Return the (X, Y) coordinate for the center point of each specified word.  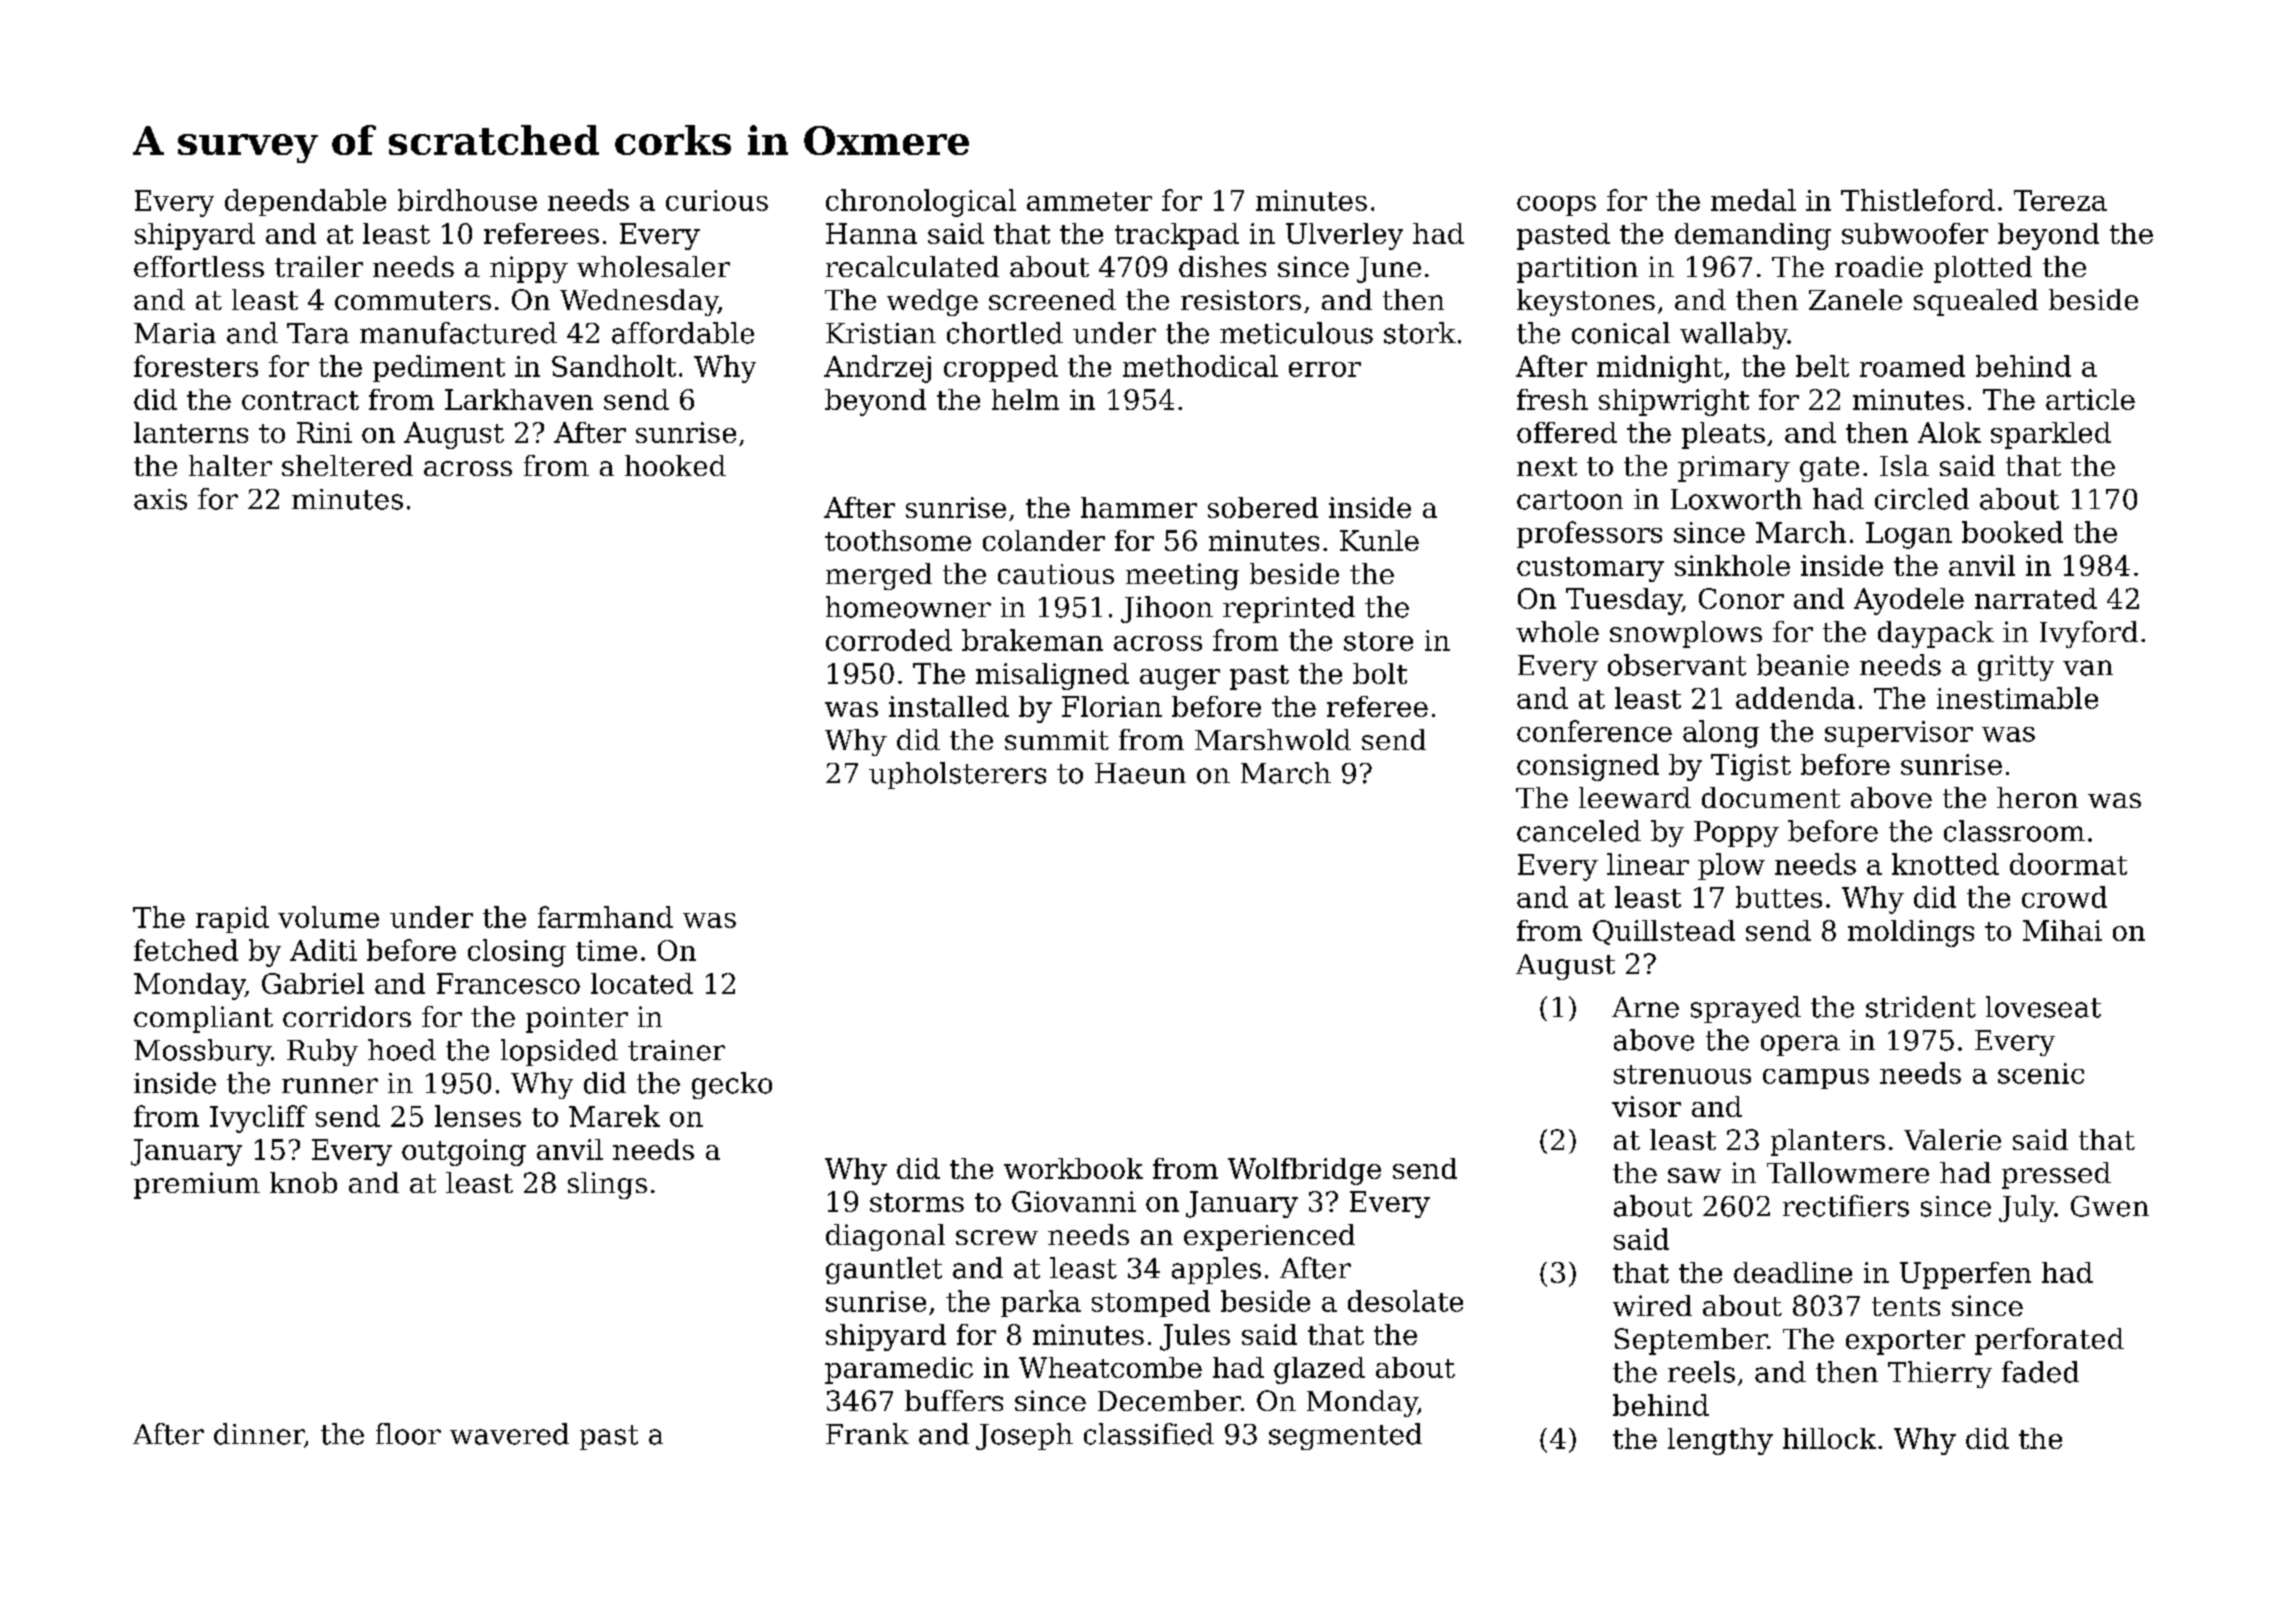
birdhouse (467, 200)
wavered (509, 1434)
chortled (1005, 333)
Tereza (2060, 200)
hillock (1829, 1438)
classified (1149, 1434)
